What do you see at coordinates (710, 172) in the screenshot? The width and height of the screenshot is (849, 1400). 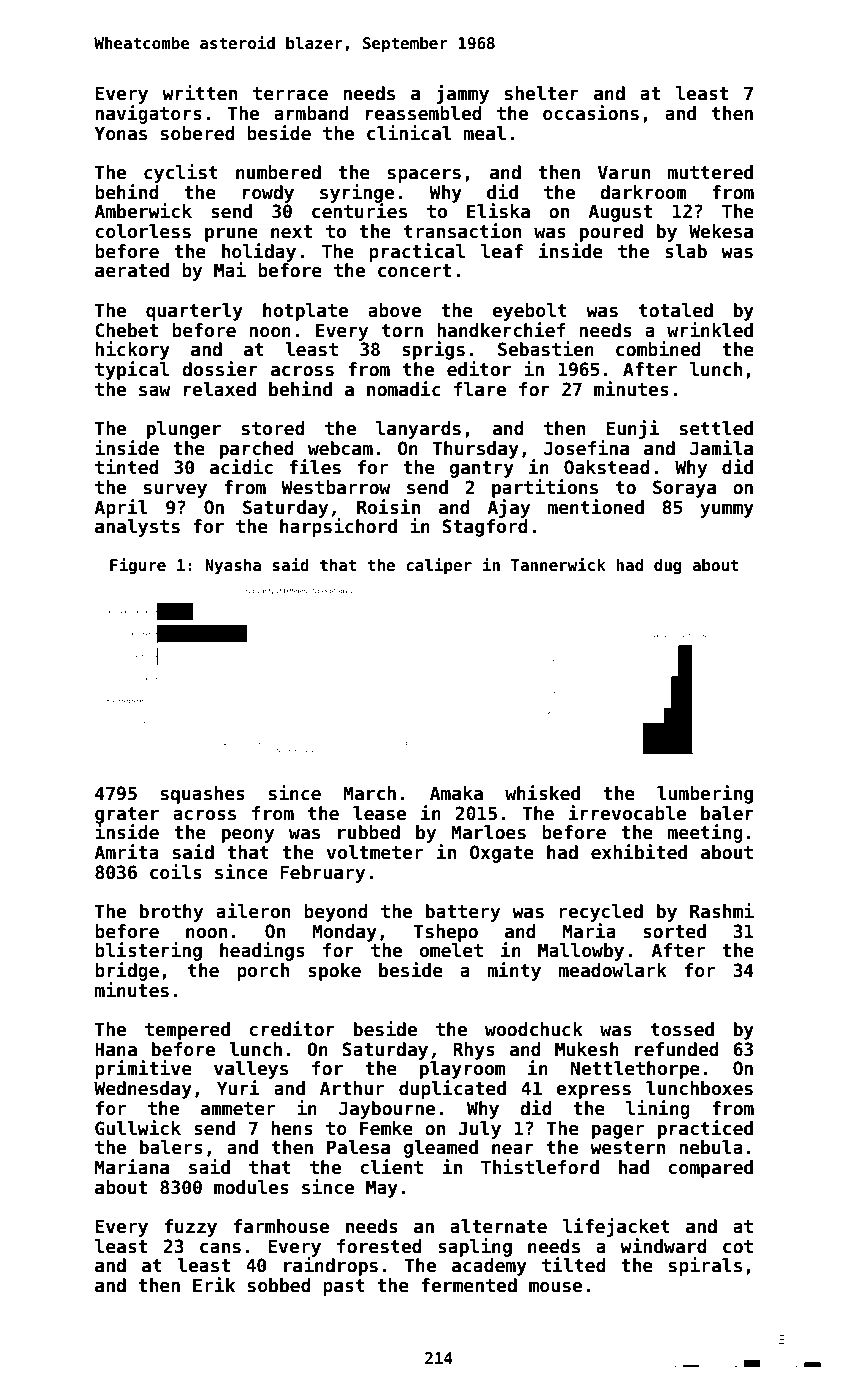 I see `muttered` at bounding box center [710, 172].
